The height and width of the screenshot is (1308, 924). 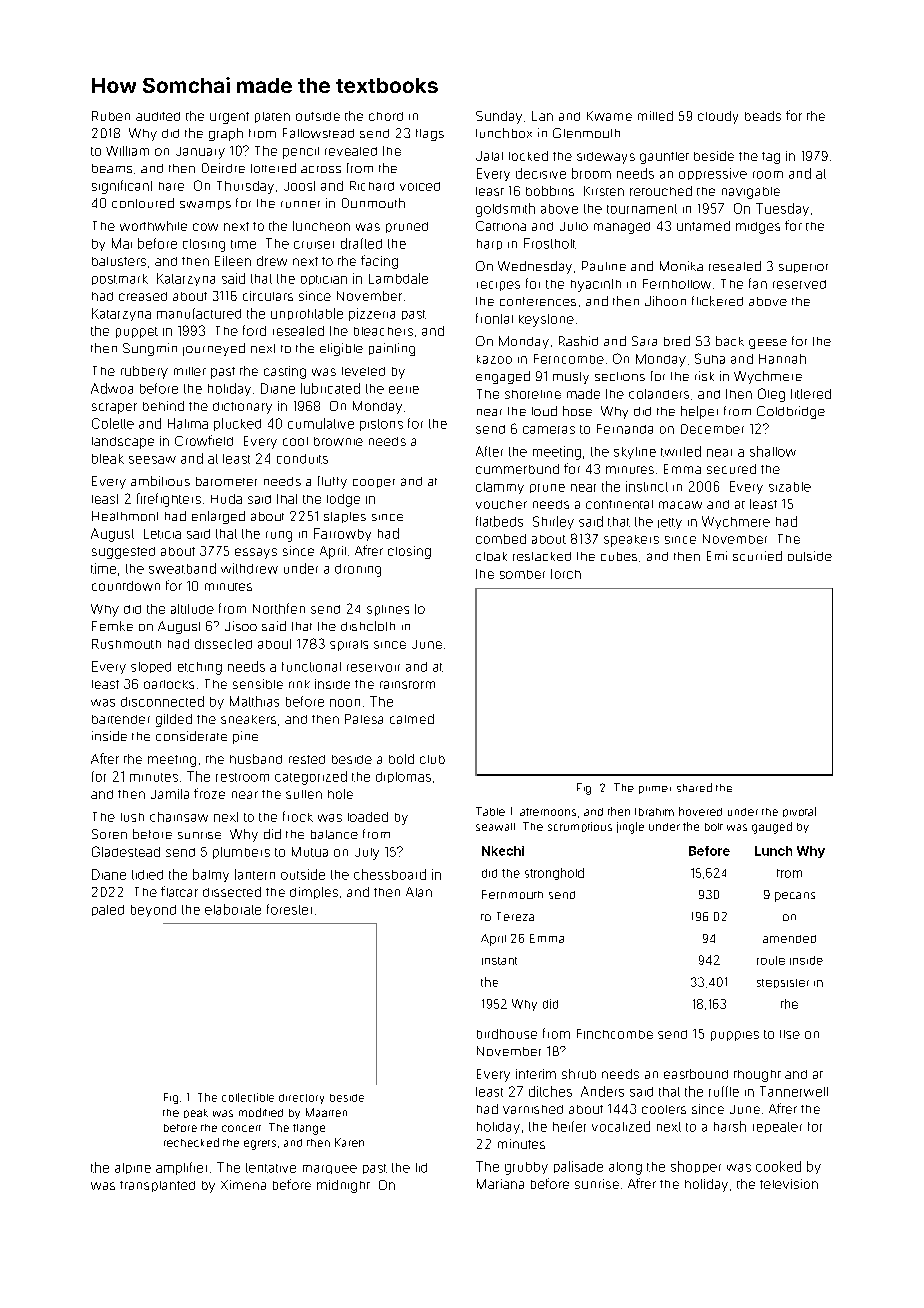 I want to click on pecans, so click(x=795, y=897).
